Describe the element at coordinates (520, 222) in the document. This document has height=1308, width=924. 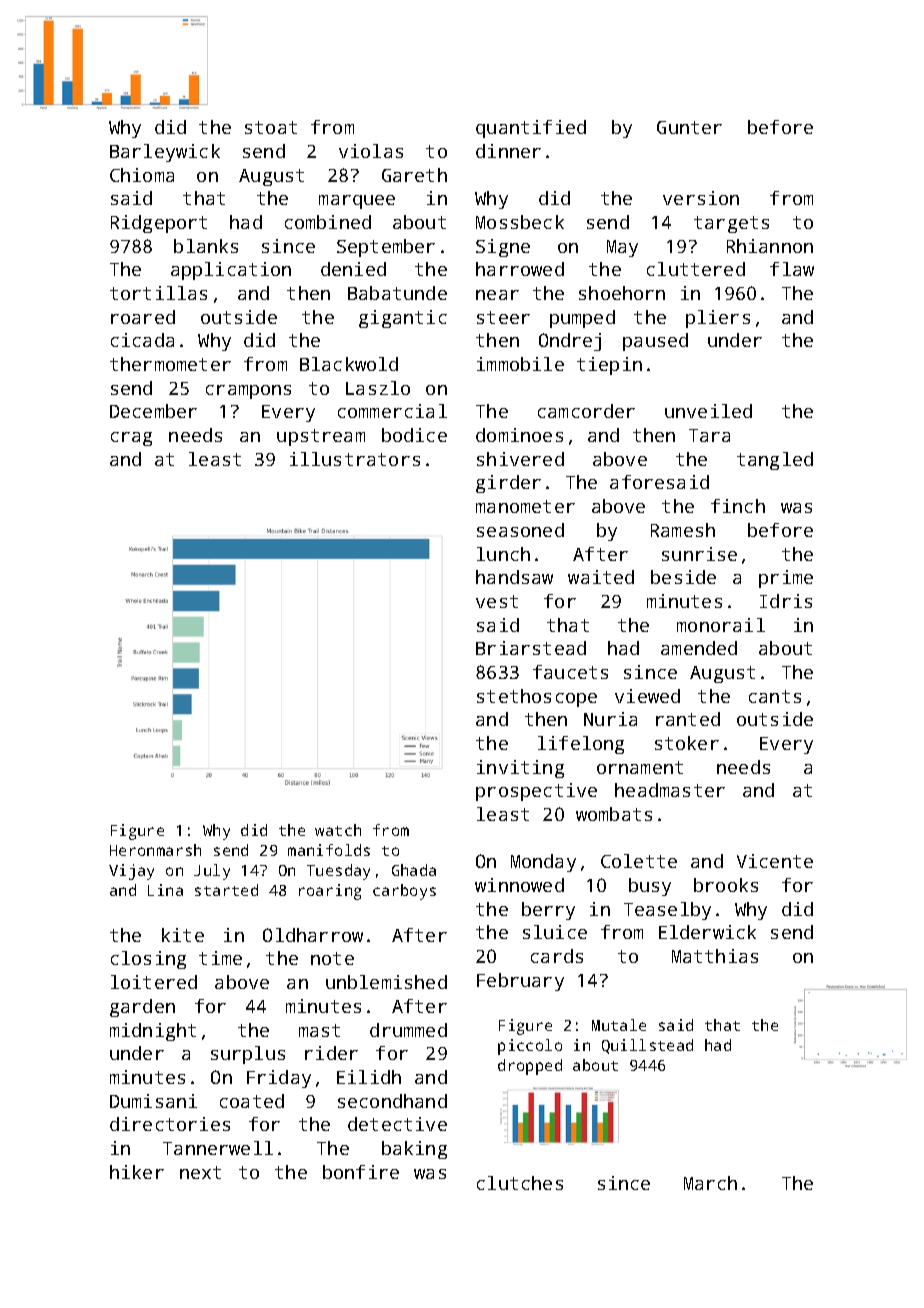
I see `Mossbeck` at that location.
